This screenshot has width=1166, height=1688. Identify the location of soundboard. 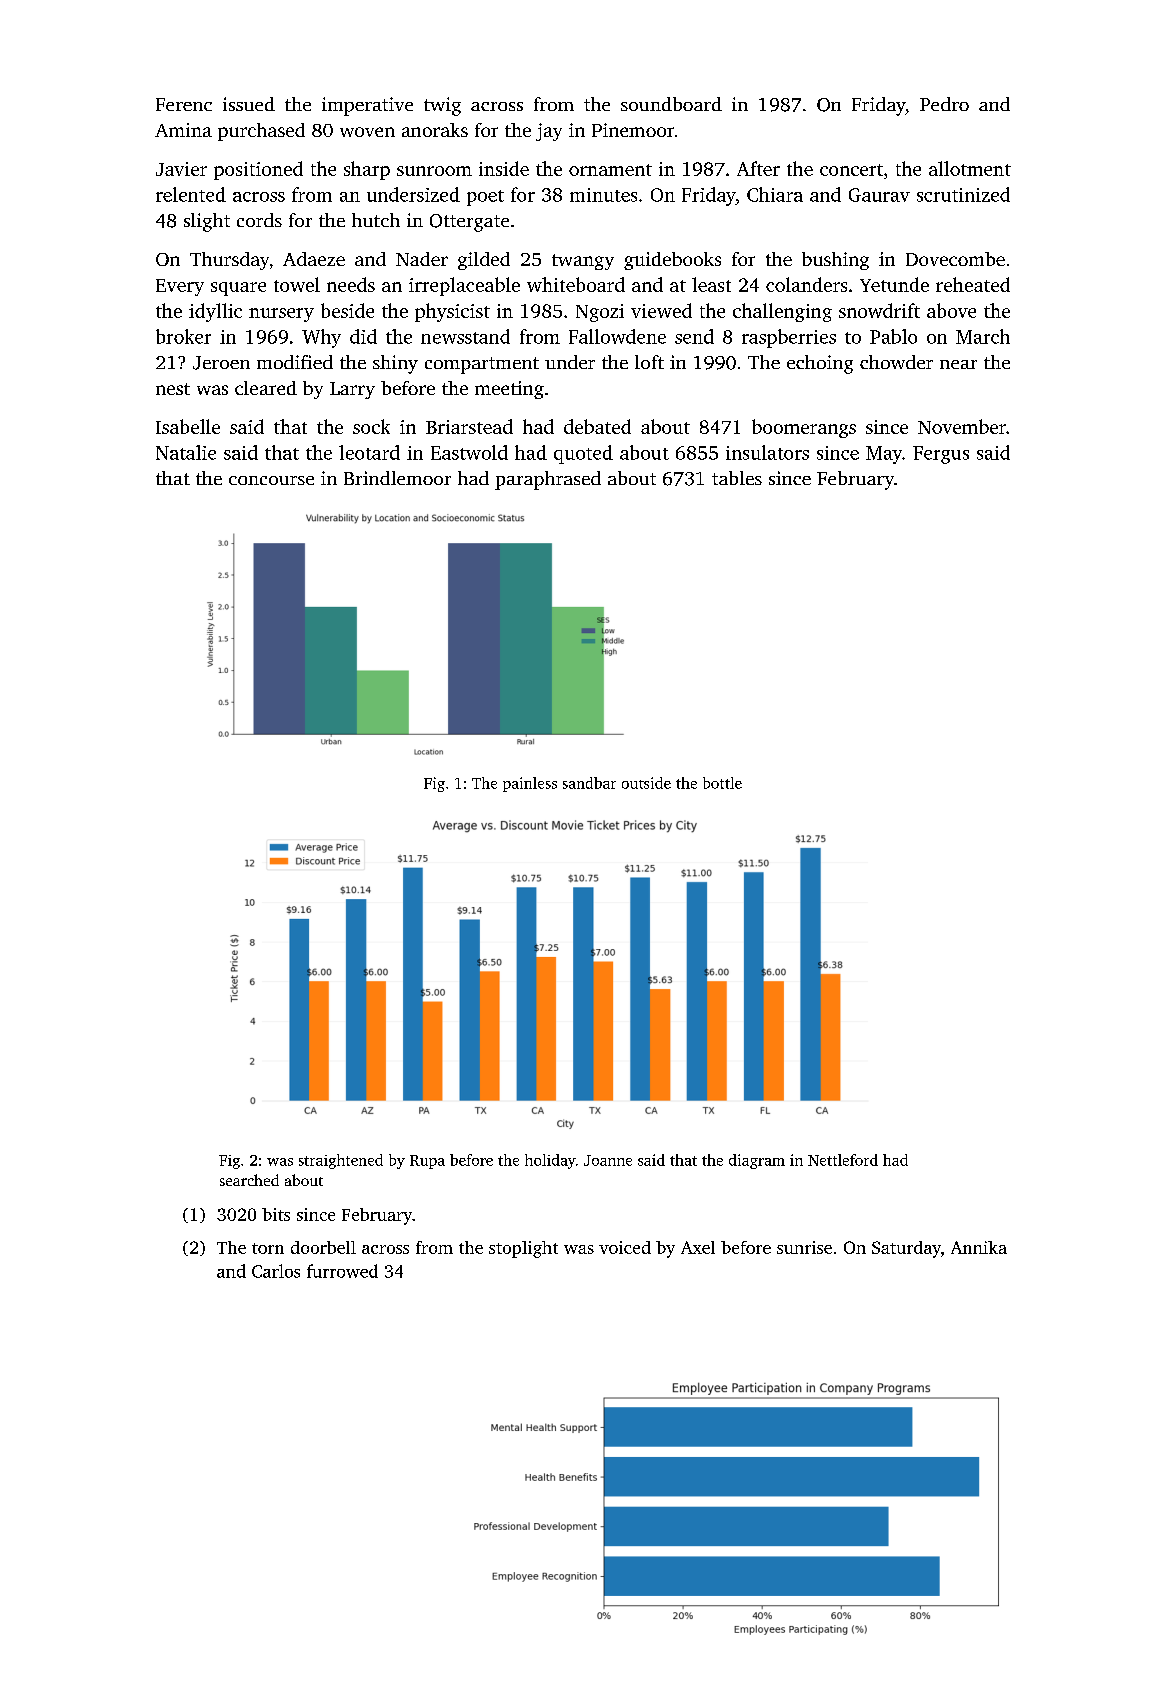
(671, 104).
